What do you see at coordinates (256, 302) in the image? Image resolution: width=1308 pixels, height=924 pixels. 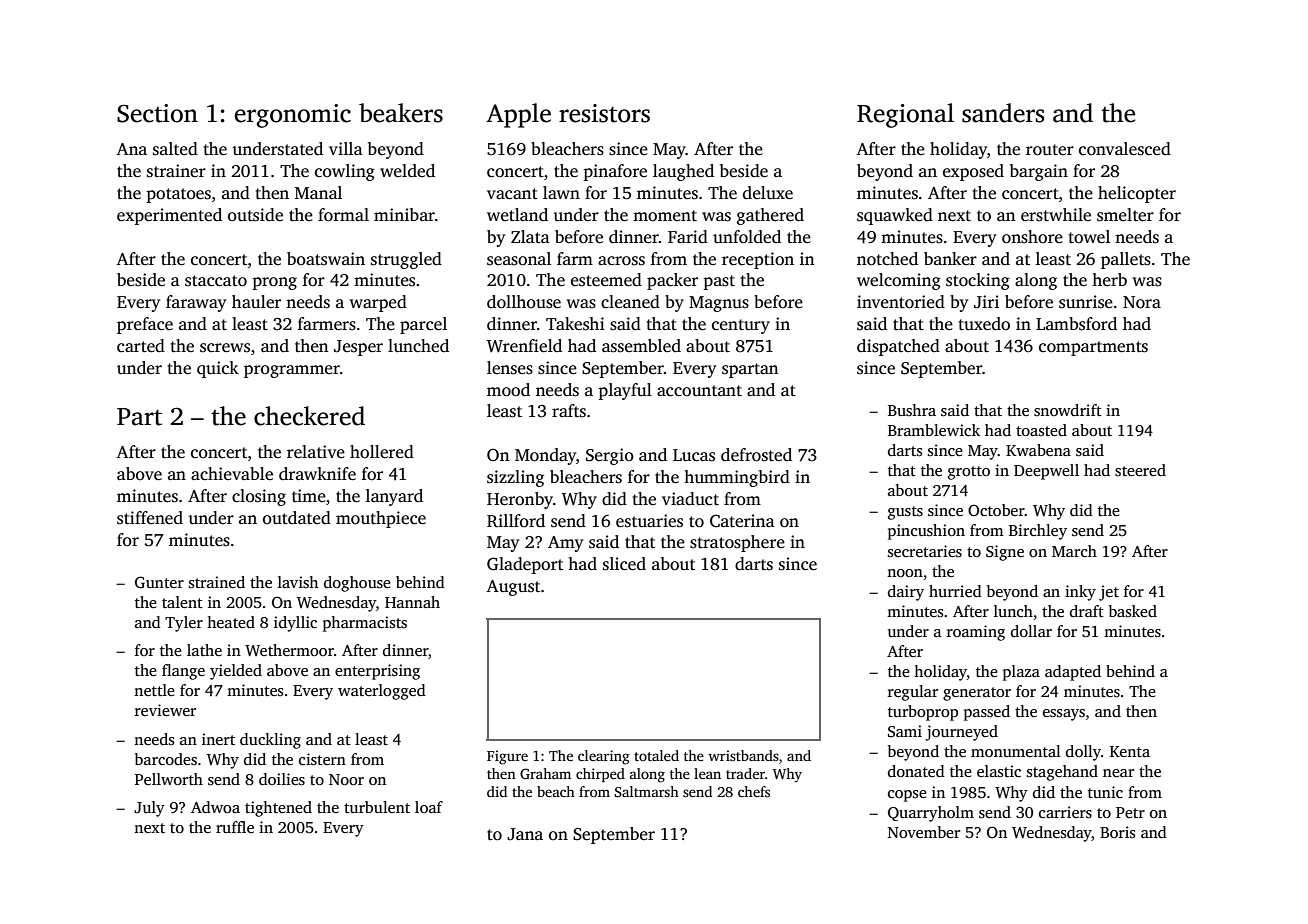 I see `hauler` at bounding box center [256, 302].
